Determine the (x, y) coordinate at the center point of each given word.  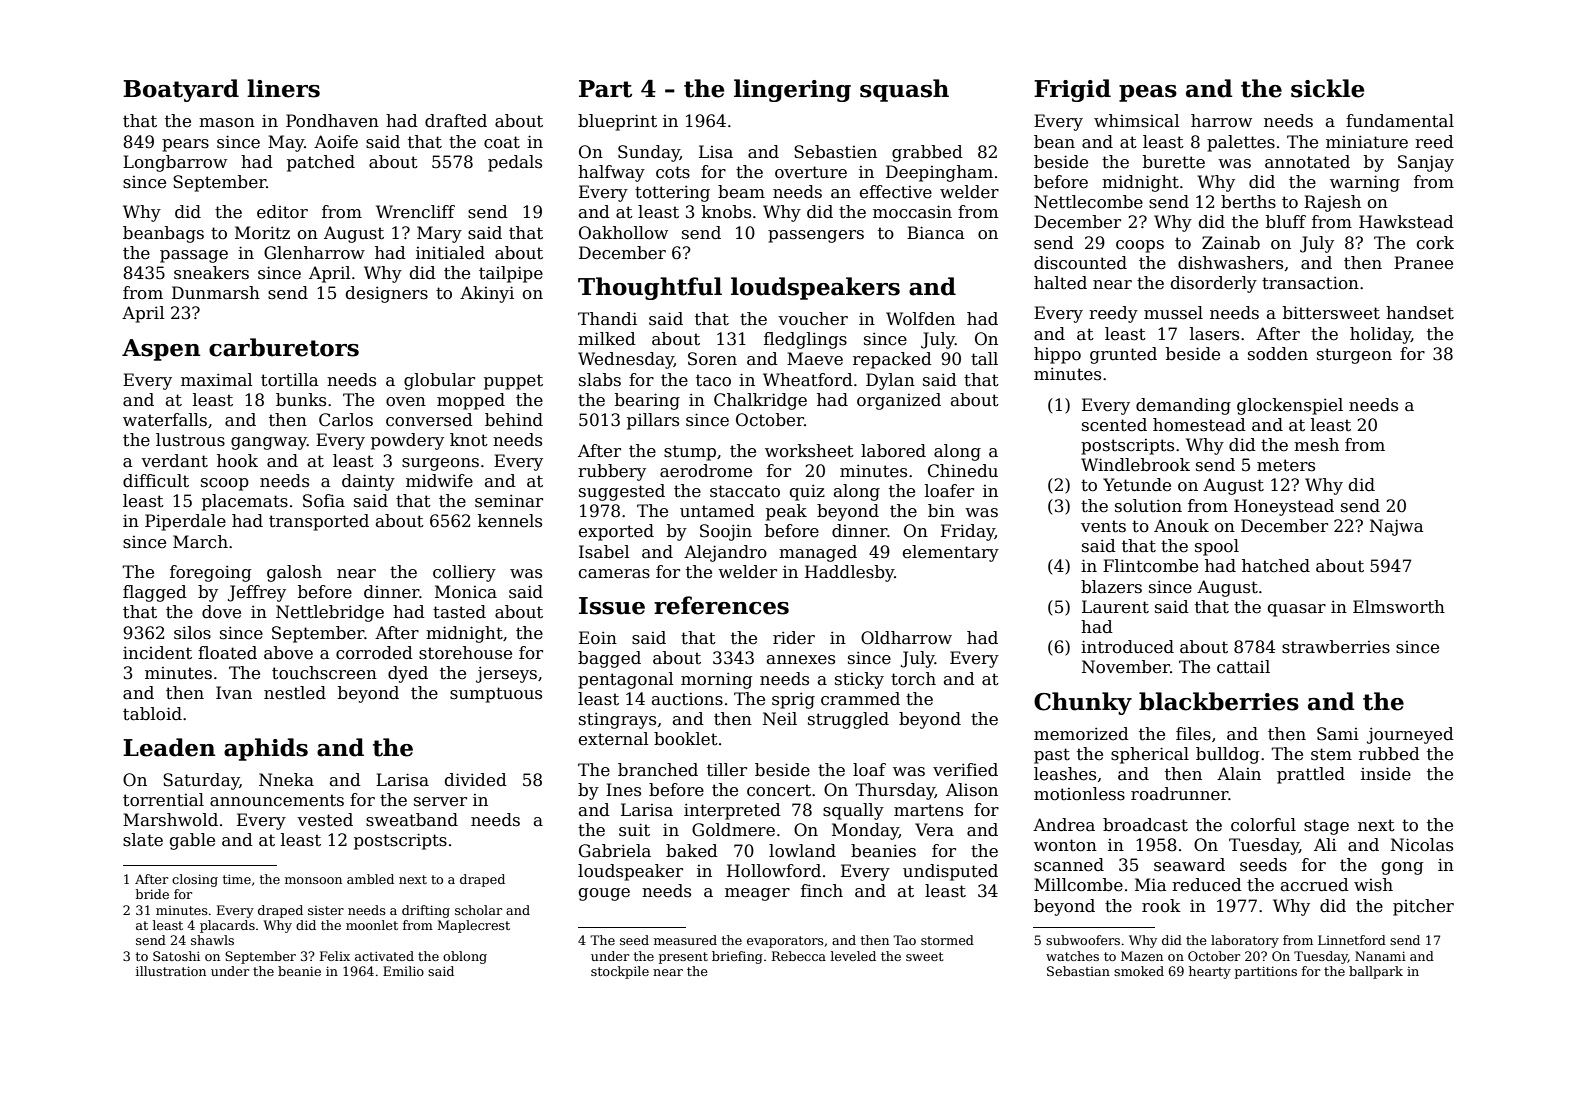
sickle (1327, 88)
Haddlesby (849, 573)
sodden (1278, 354)
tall (984, 359)
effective (896, 192)
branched (658, 770)
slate (143, 840)
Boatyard (181, 90)
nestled (295, 693)
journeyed (1410, 735)
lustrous (190, 440)
